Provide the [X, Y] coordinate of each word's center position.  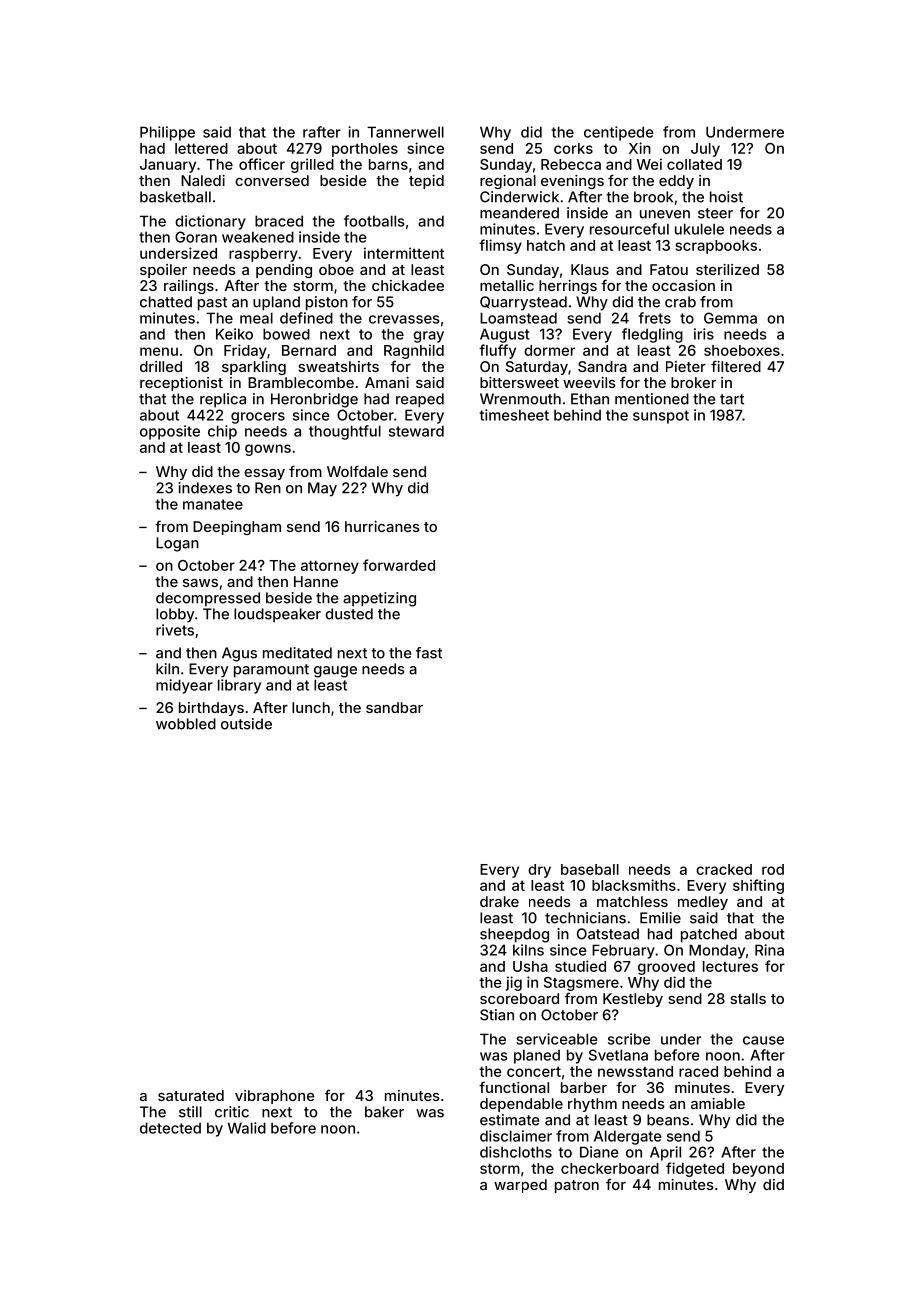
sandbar [394, 707]
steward [416, 431]
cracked [724, 869]
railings [189, 287]
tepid [426, 182]
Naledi [203, 180]
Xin [640, 148]
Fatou [669, 269]
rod [773, 869]
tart [732, 399]
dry [539, 871]
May [322, 489]
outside [246, 724]
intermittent [404, 253]
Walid [247, 1128]
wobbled [186, 724]
